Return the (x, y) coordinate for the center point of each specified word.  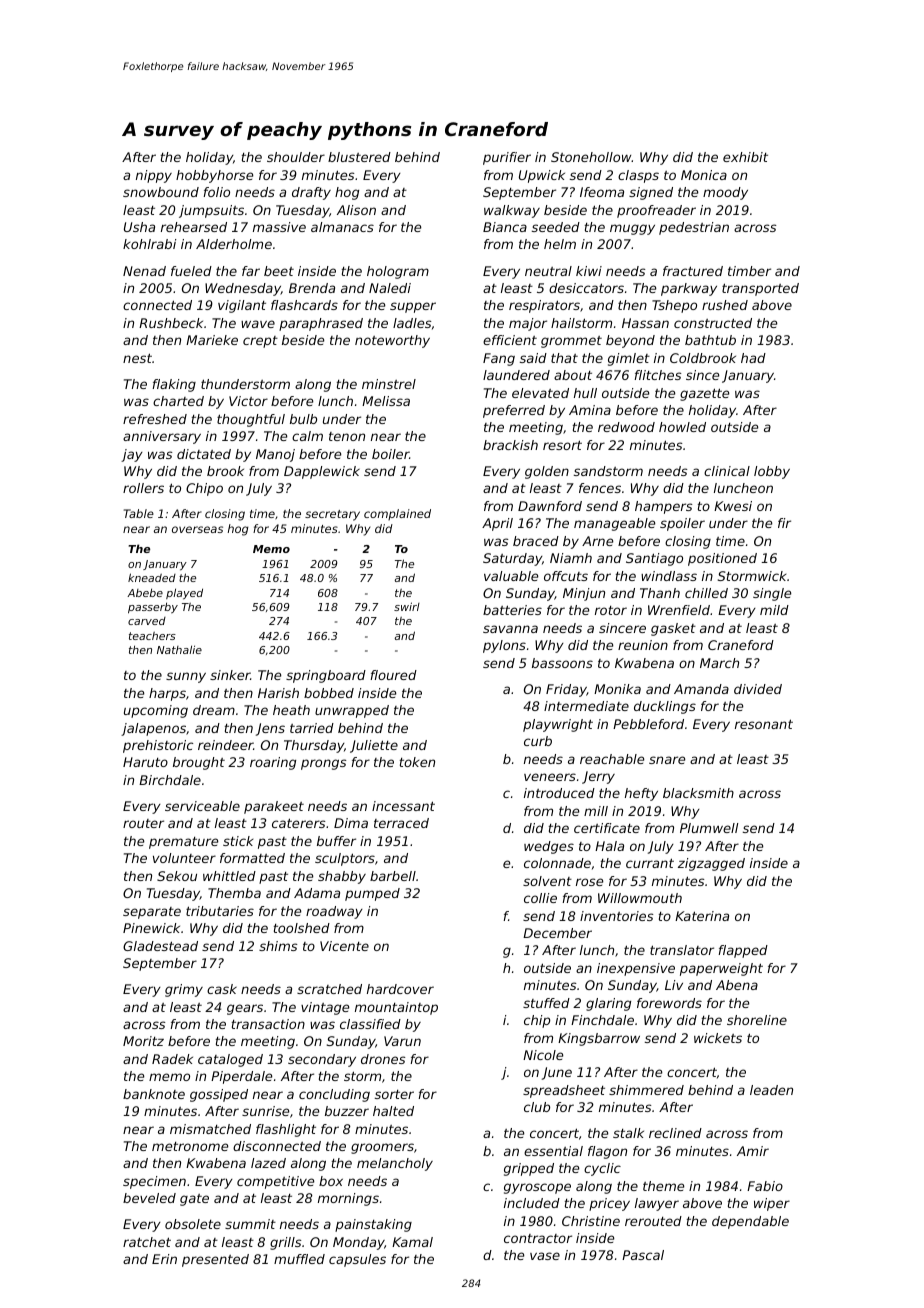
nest (137, 358)
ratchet (147, 1242)
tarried (312, 728)
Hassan (645, 323)
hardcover (400, 989)
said (533, 358)
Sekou (177, 876)
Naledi (390, 288)
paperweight (721, 969)
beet (279, 271)
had (753, 358)
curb (538, 741)
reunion (643, 645)
